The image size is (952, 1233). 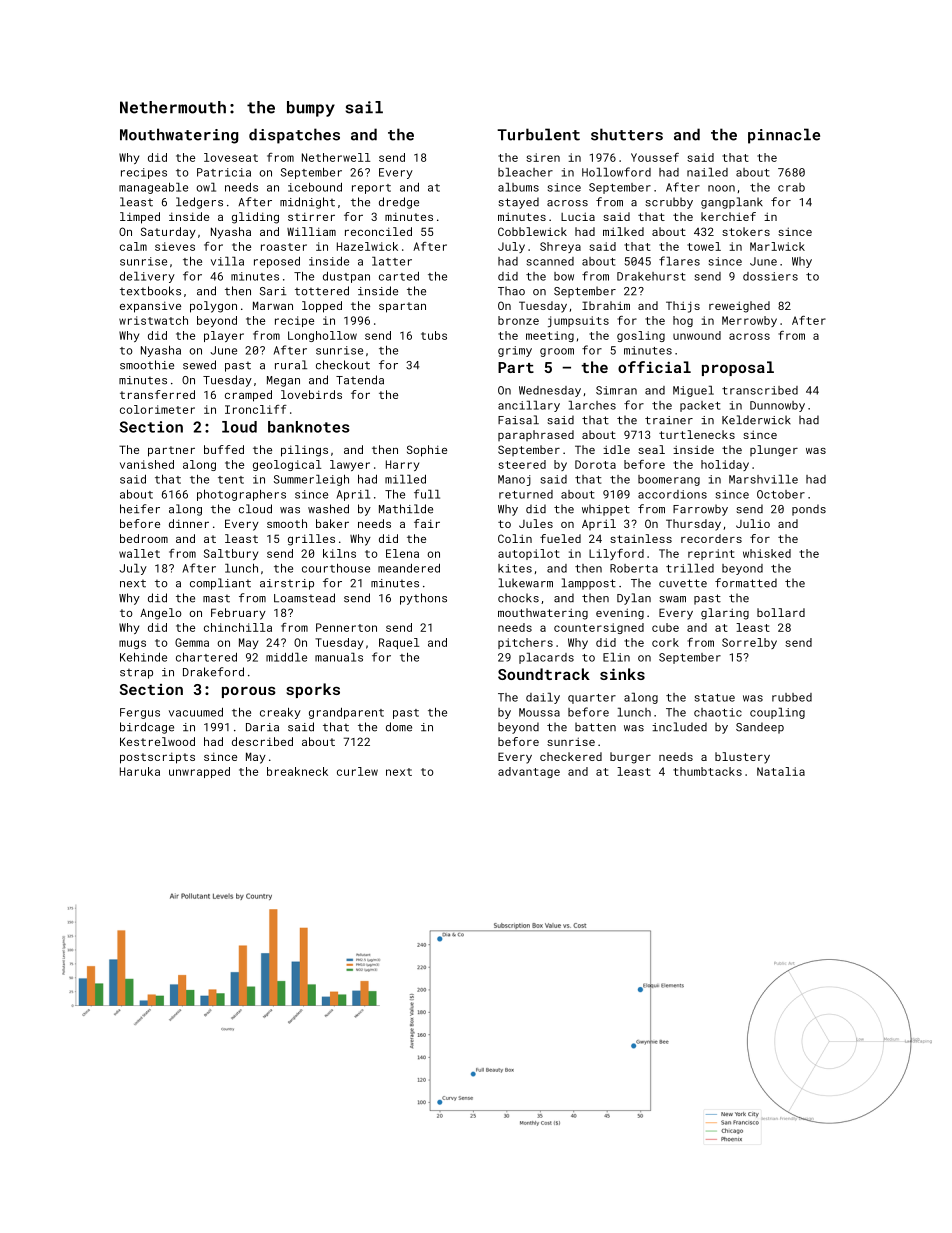 I want to click on icebound, so click(x=315, y=187).
